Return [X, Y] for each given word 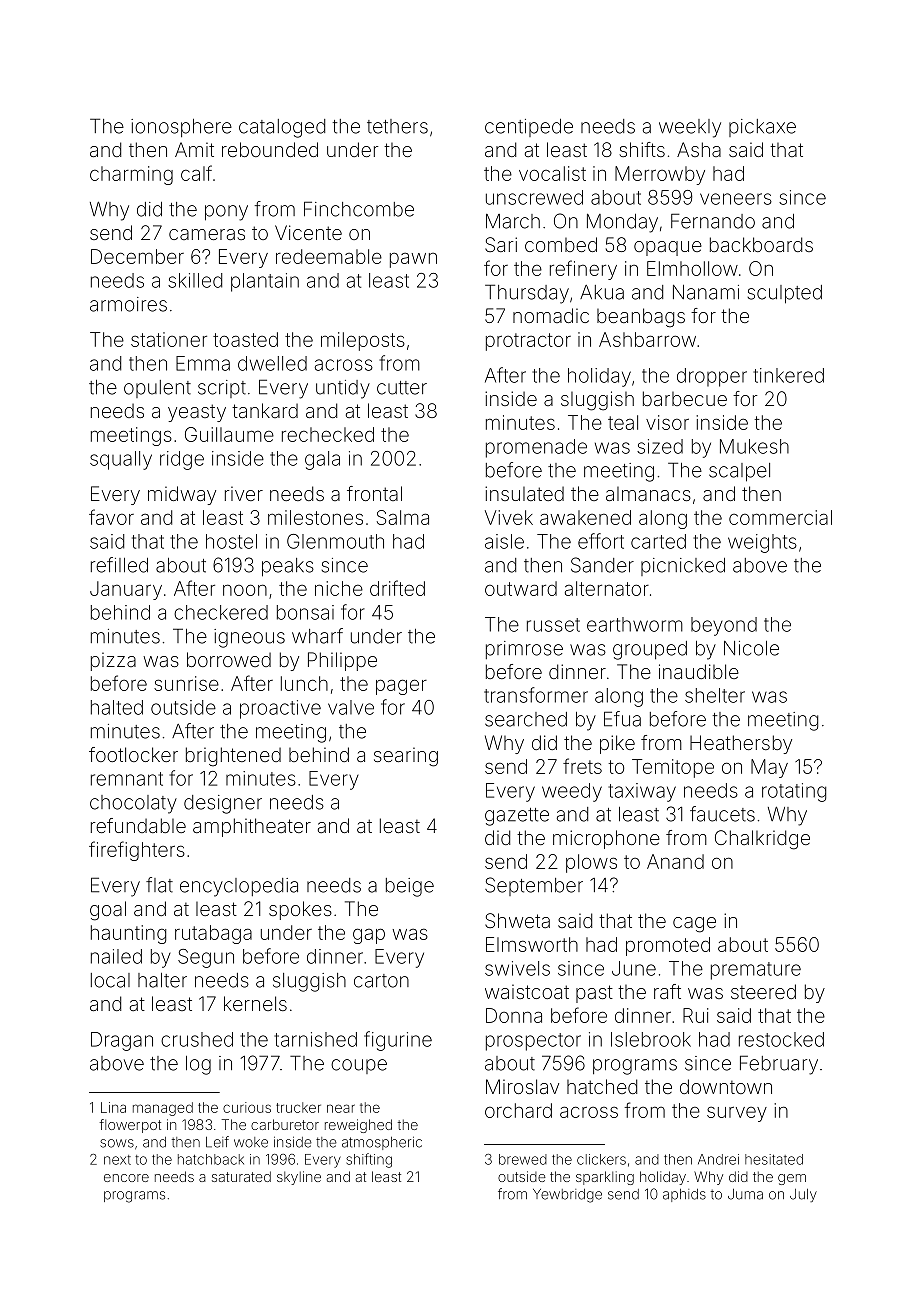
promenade [536, 448]
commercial [780, 517]
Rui [695, 1015]
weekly [690, 128]
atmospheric [382, 1143]
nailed [116, 956]
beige [410, 887]
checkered [221, 612]
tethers [397, 126]
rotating [794, 792]
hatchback [211, 1159]
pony [226, 213]
